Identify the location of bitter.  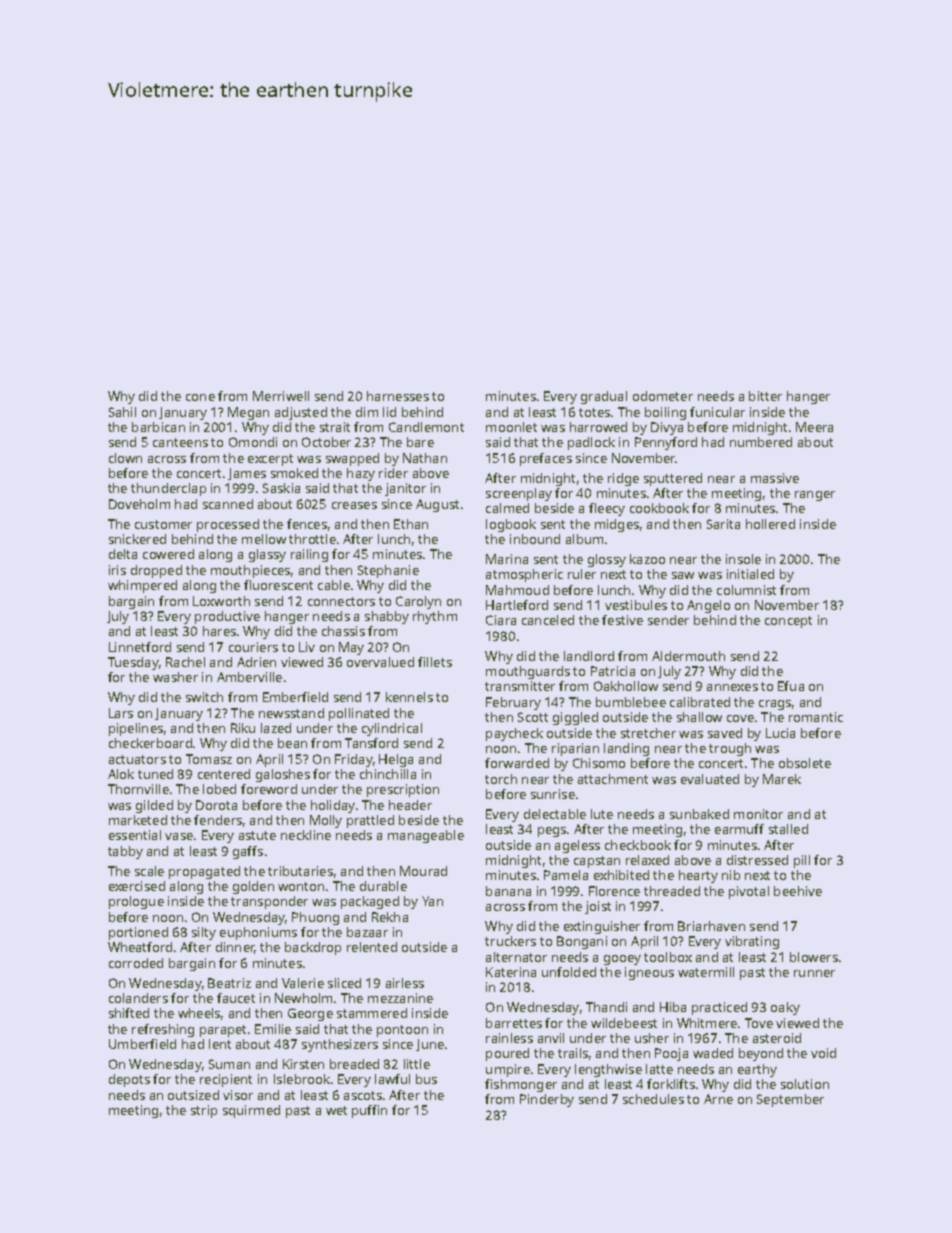
(765, 396).
